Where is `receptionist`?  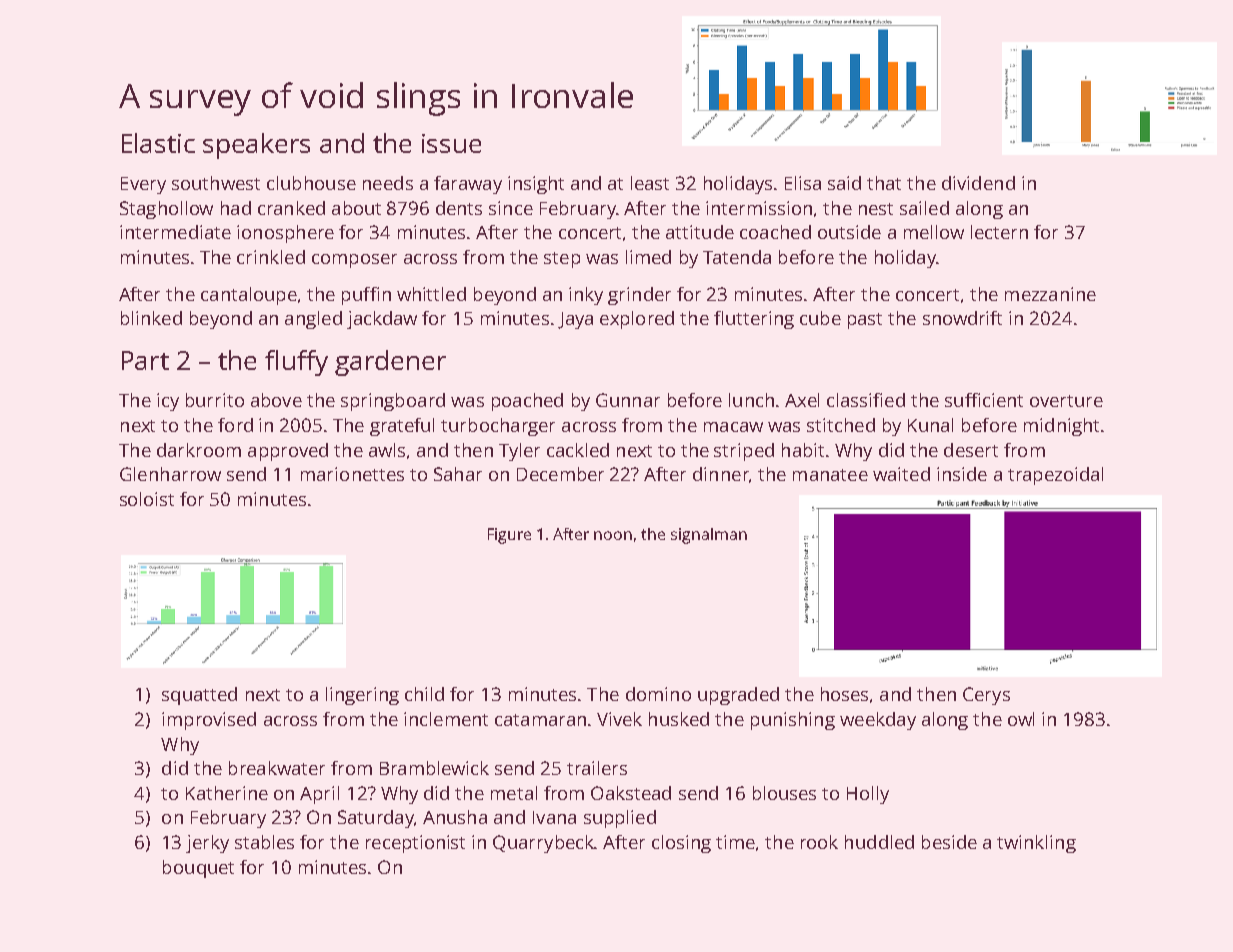
receptionist is located at coordinates (415, 844).
